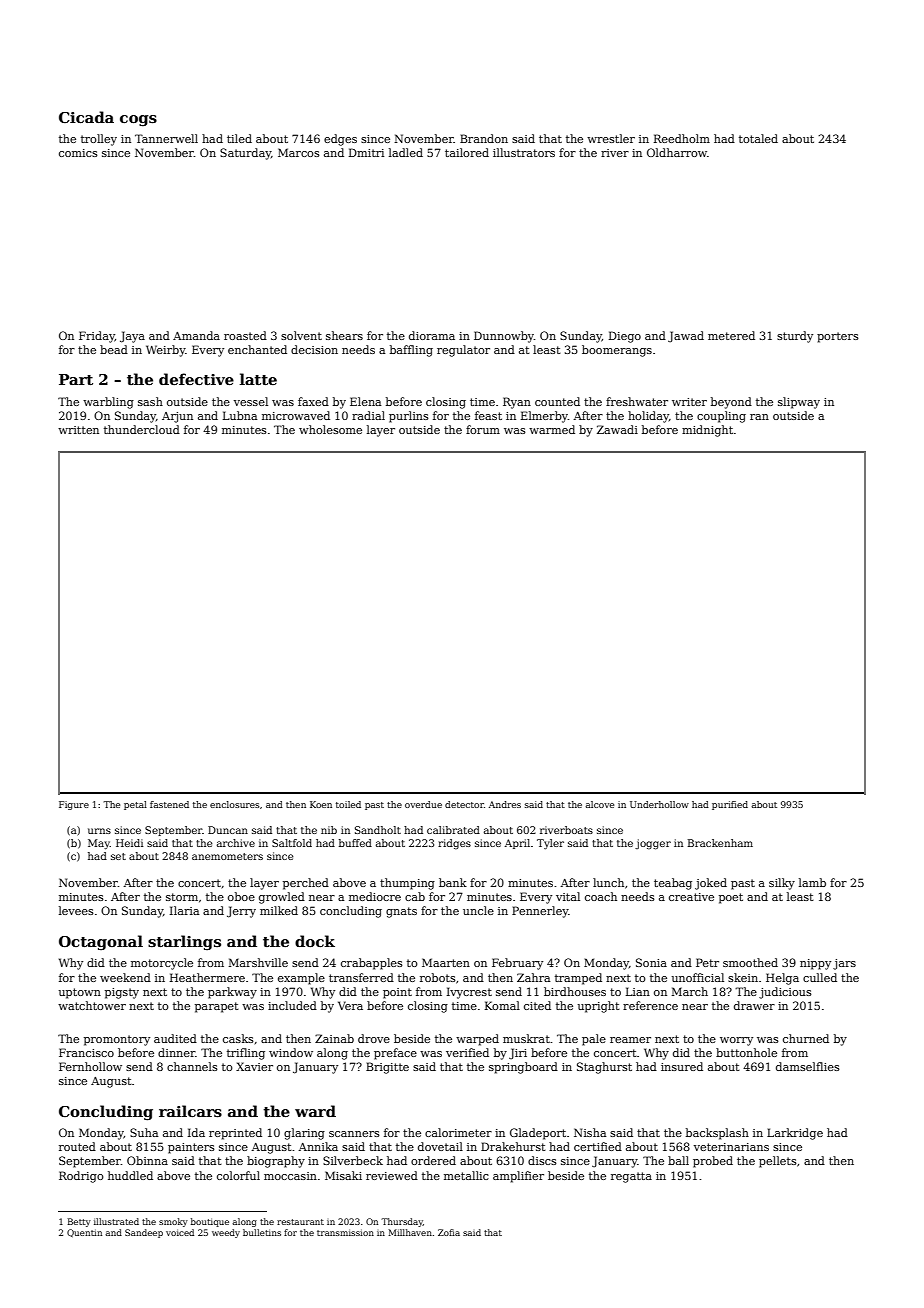 The width and height of the screenshot is (924, 1308). Describe the element at coordinates (617, 351) in the screenshot. I see `boomerangs` at that location.
